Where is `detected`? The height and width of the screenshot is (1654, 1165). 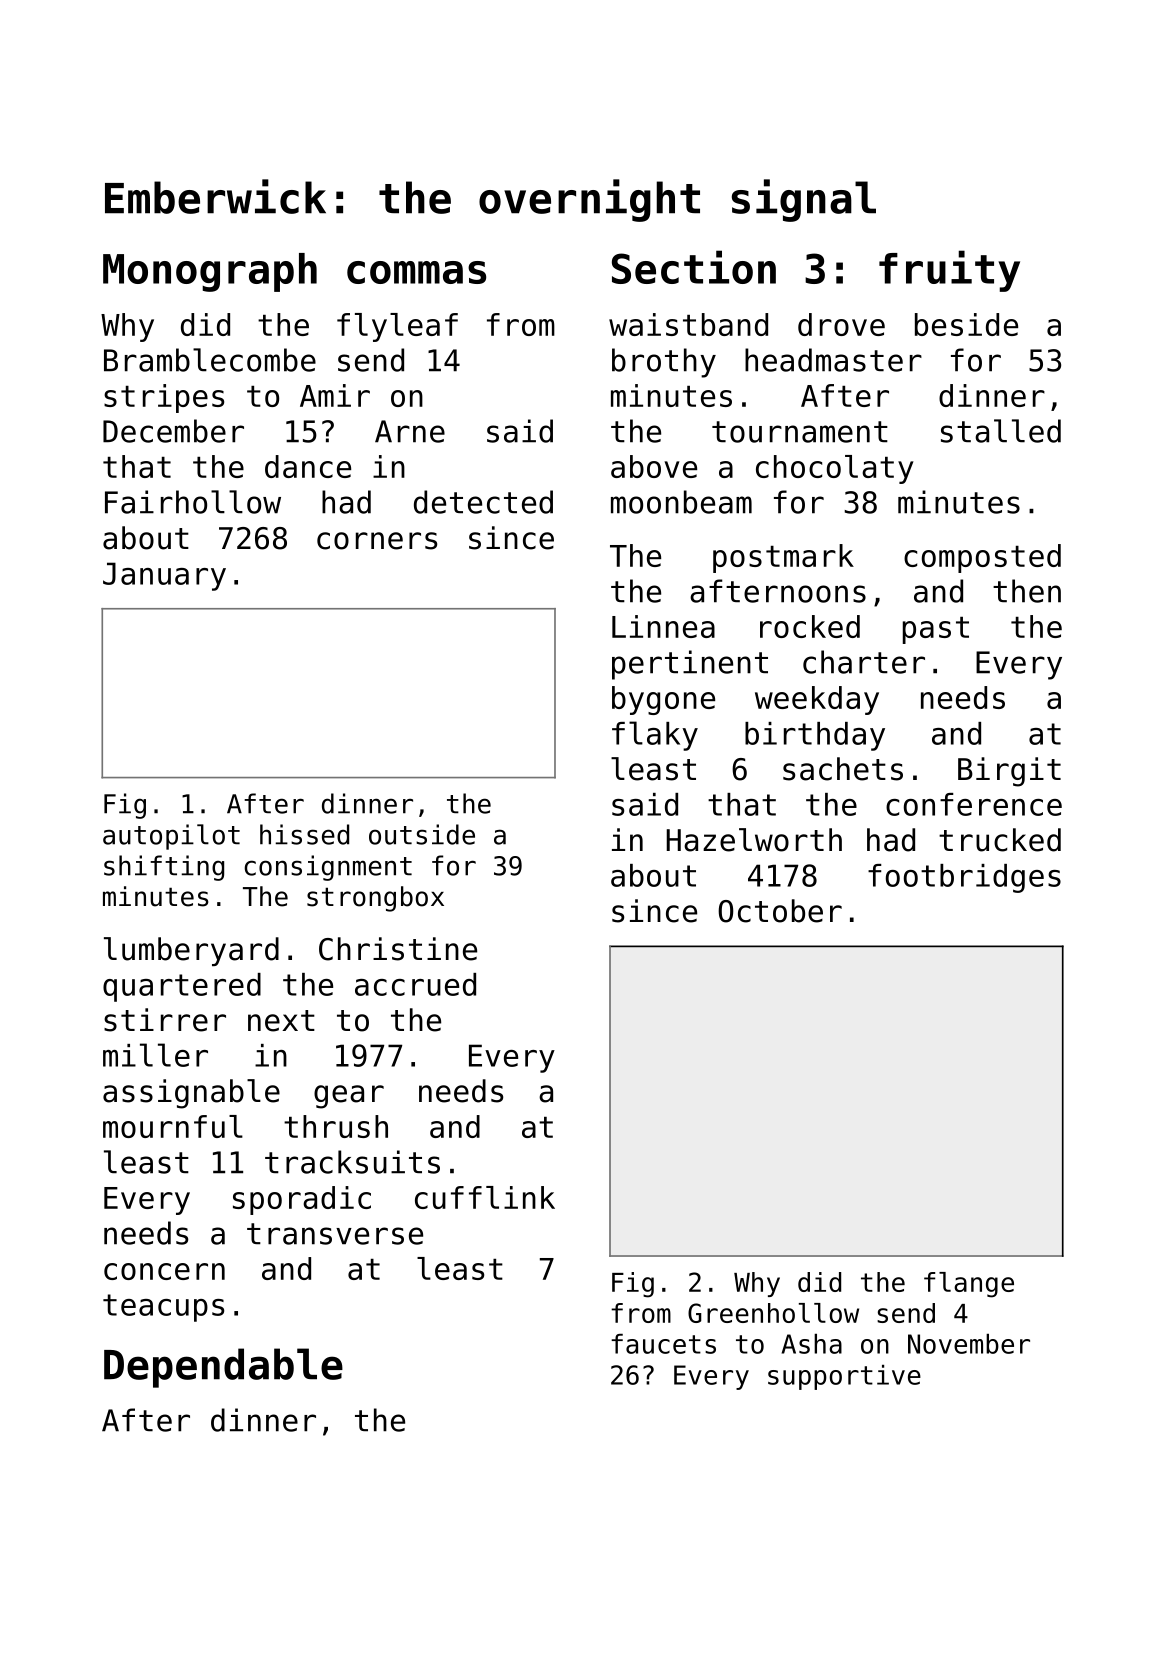
detected is located at coordinates (483, 502).
